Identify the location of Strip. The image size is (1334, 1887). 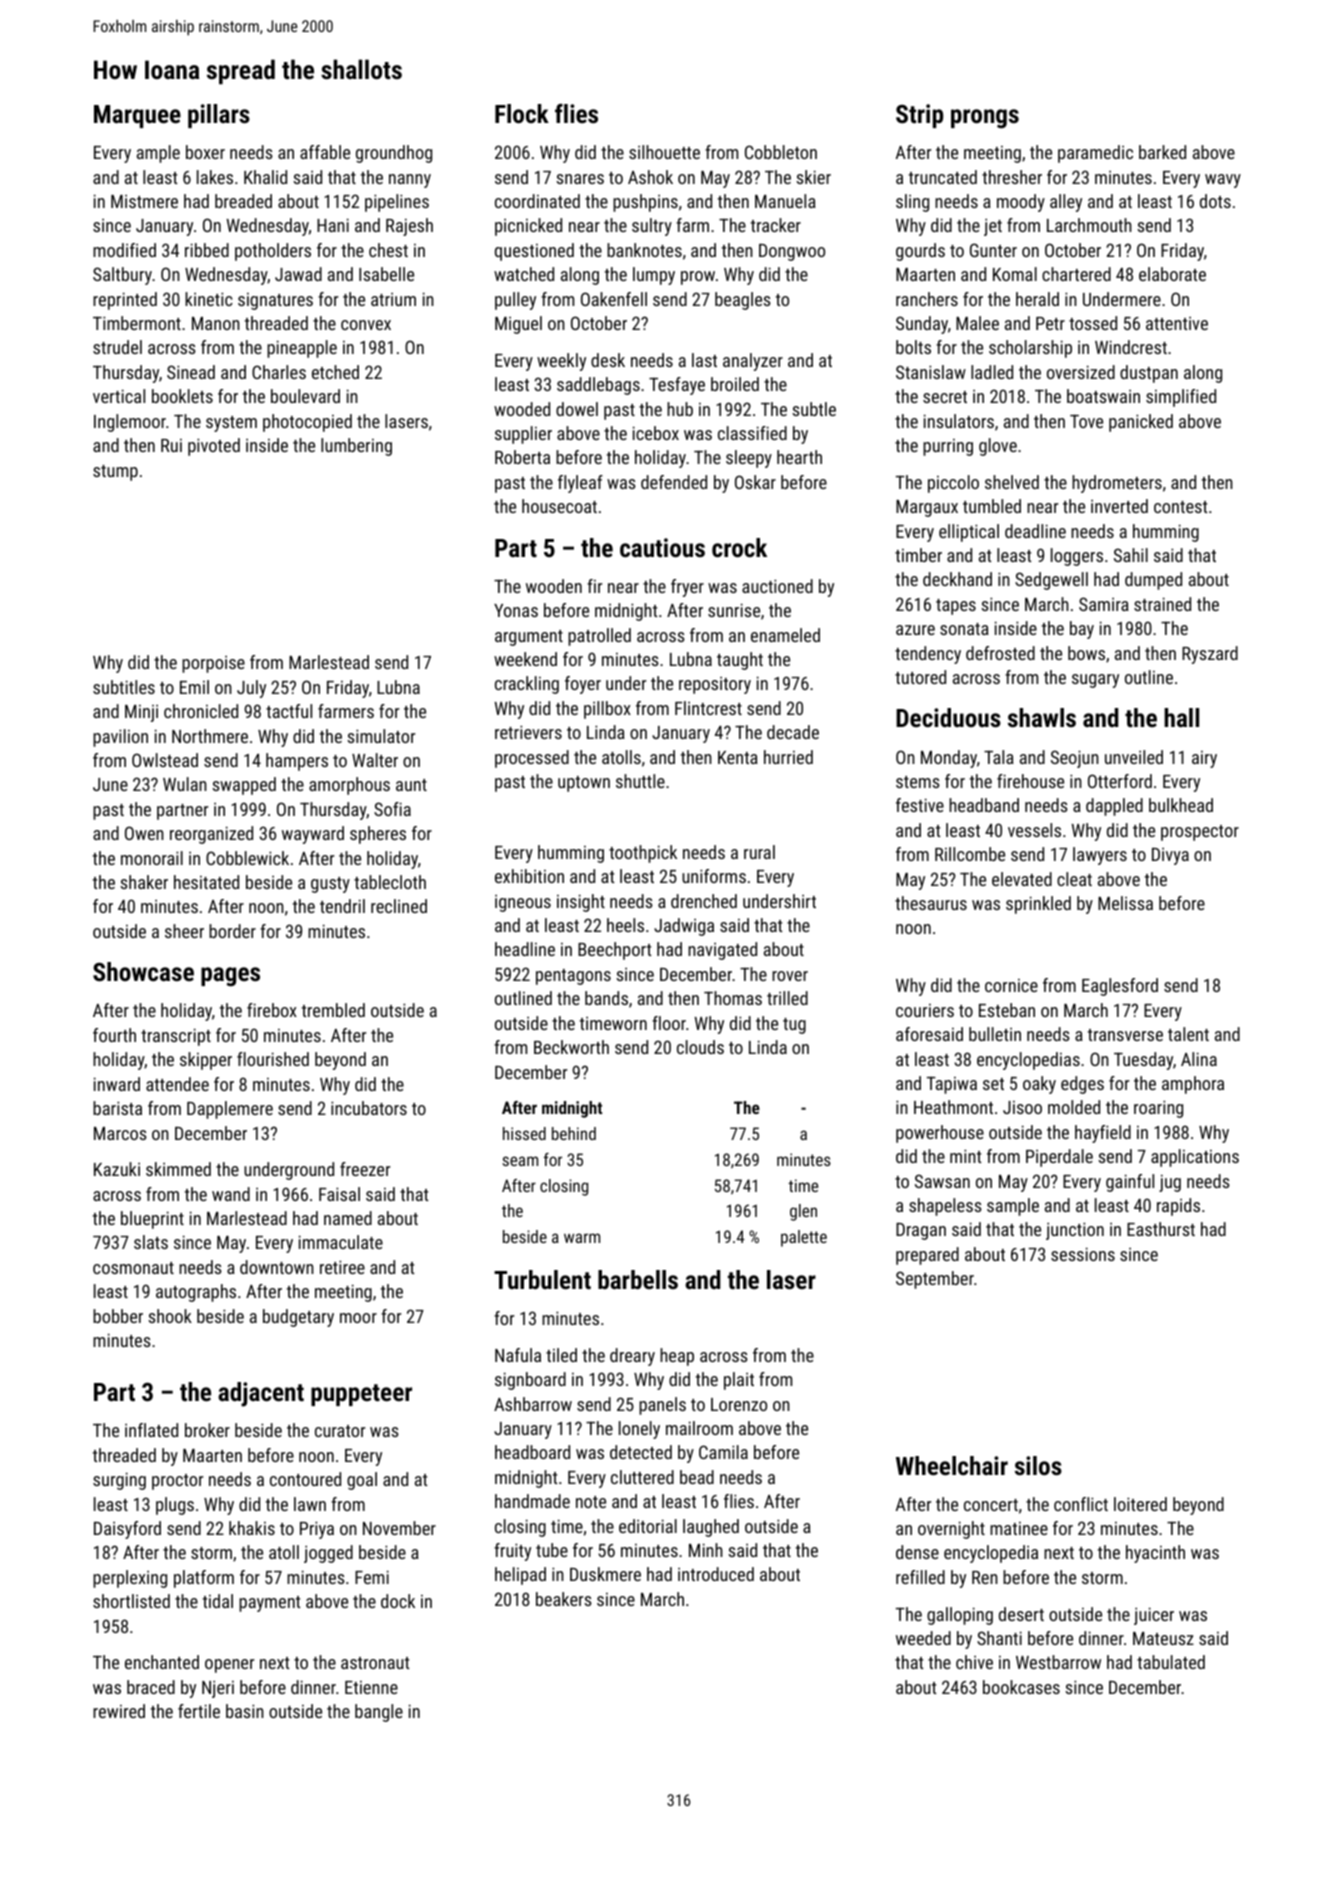
(919, 116).
